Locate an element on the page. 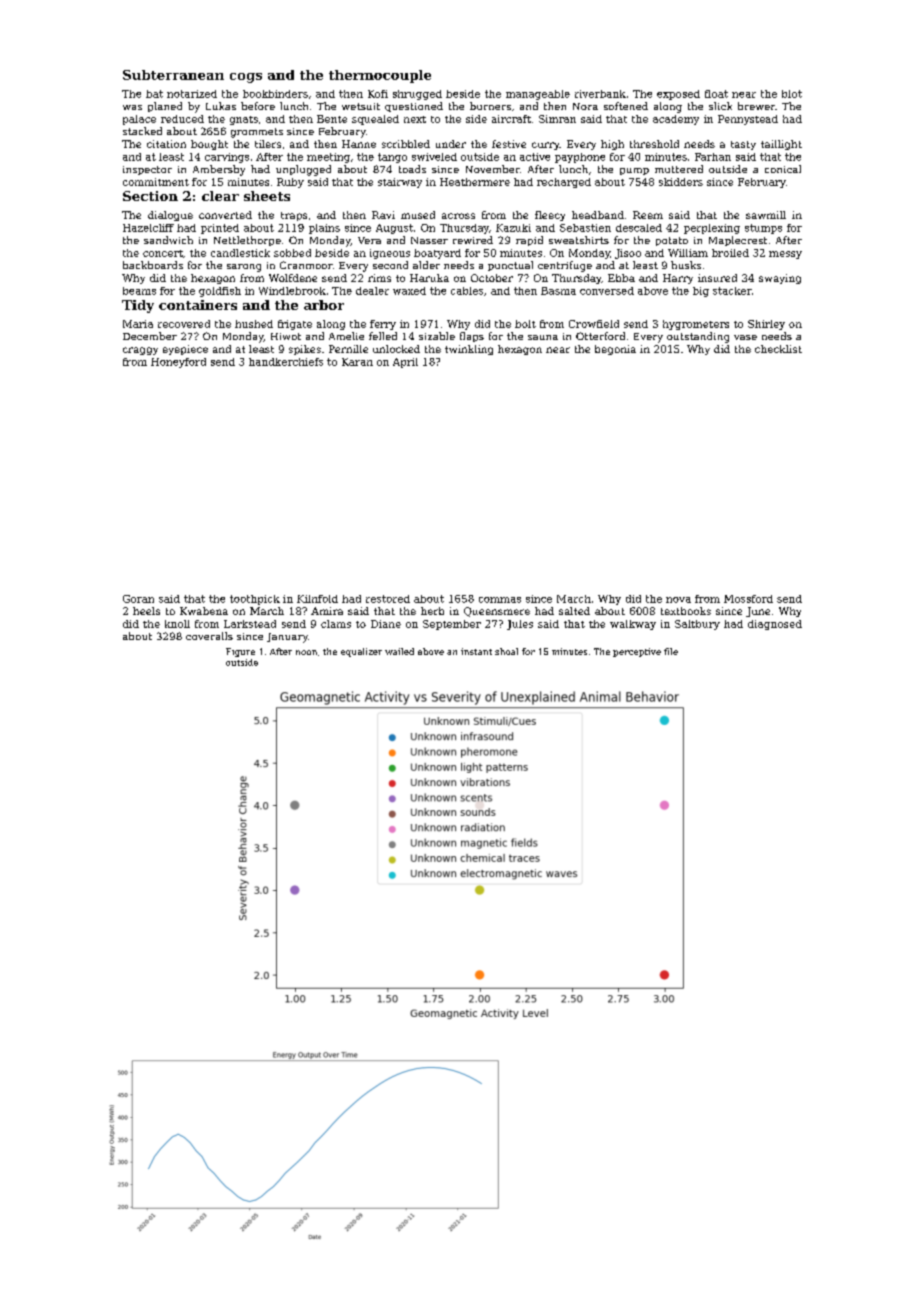  vase is located at coordinates (745, 337).
